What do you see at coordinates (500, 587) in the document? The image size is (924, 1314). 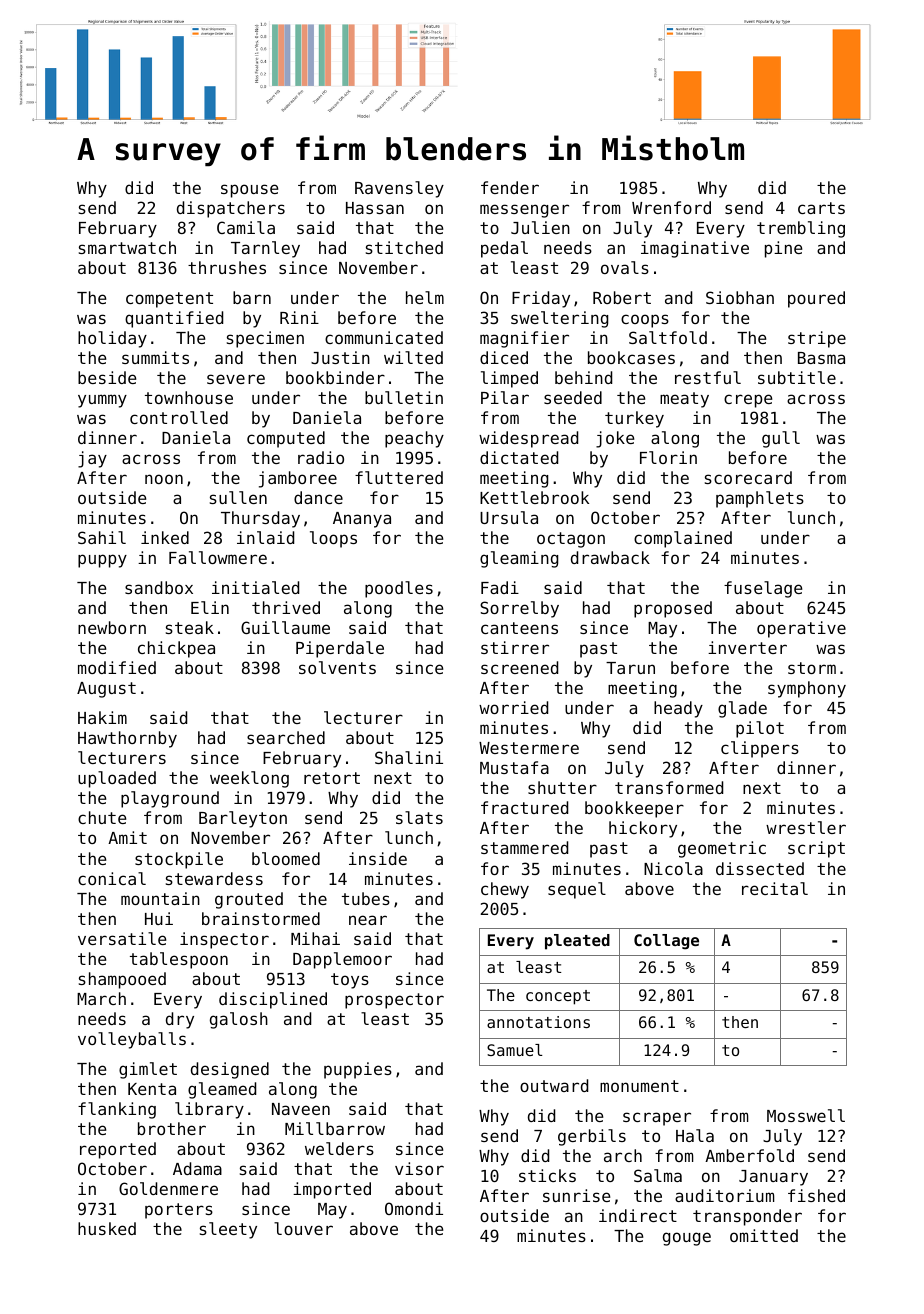 I see `Fadi` at bounding box center [500, 587].
